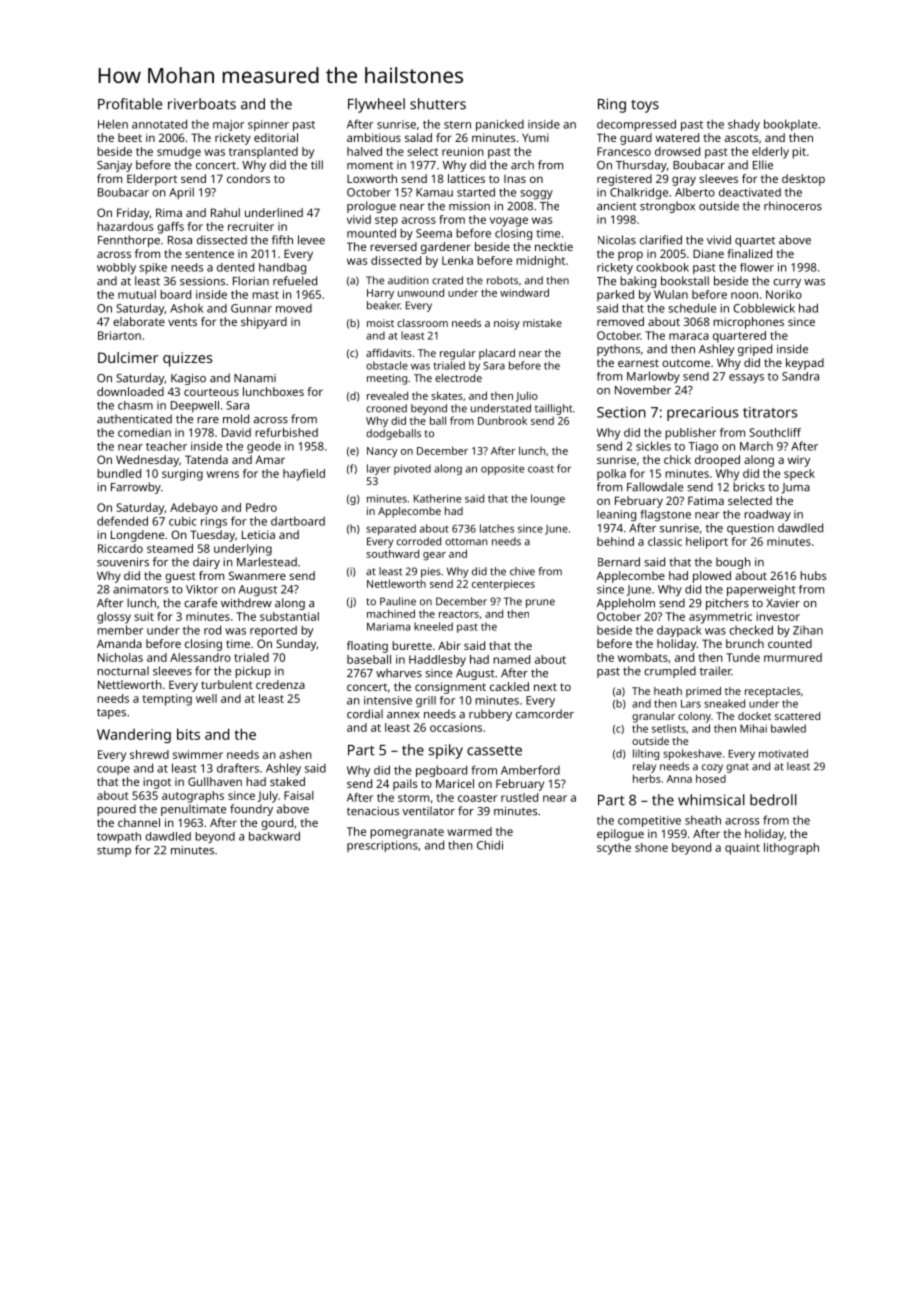  What do you see at coordinates (367, 647) in the screenshot?
I see `floating` at bounding box center [367, 647].
